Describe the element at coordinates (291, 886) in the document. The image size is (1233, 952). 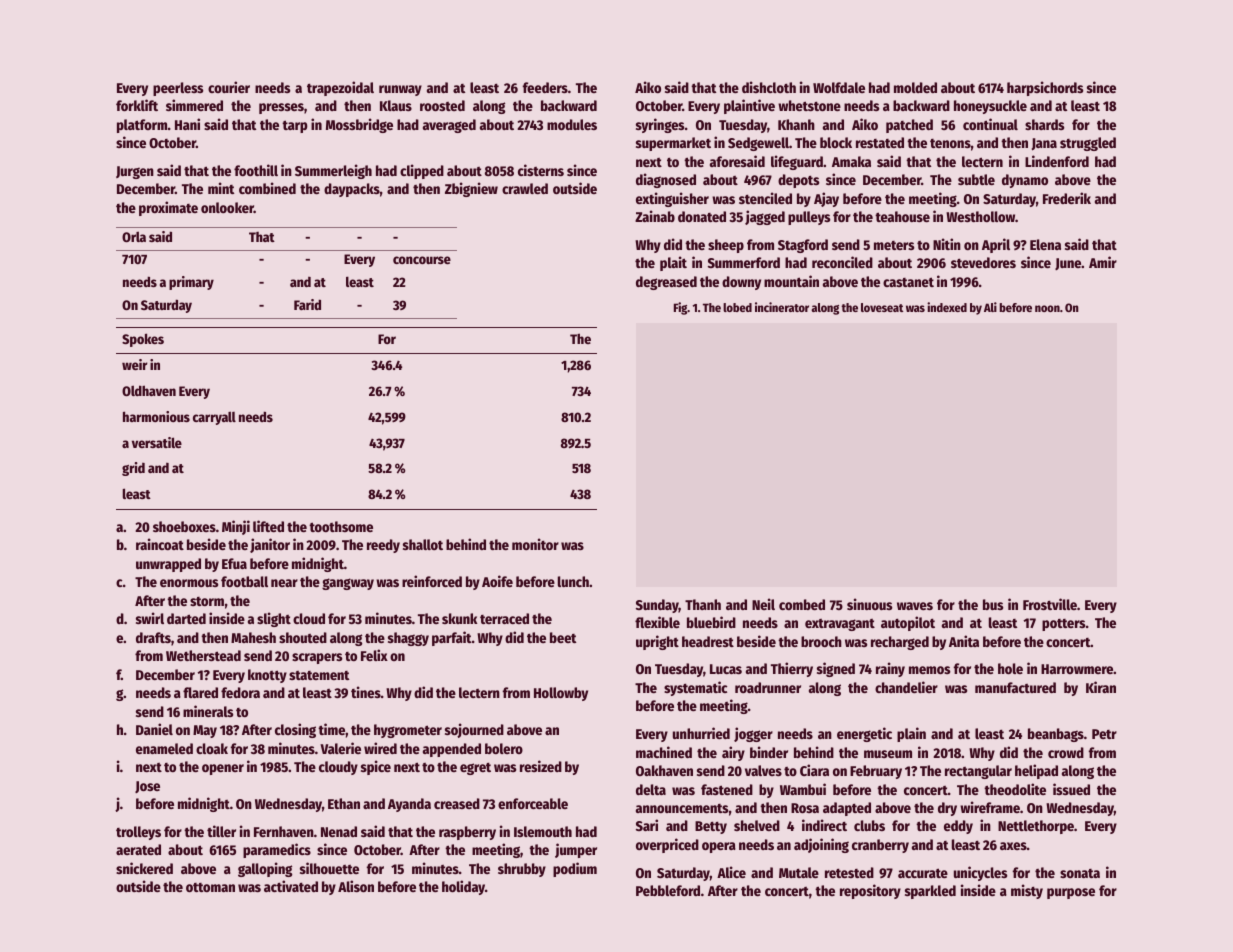
I see `activated` at that location.
